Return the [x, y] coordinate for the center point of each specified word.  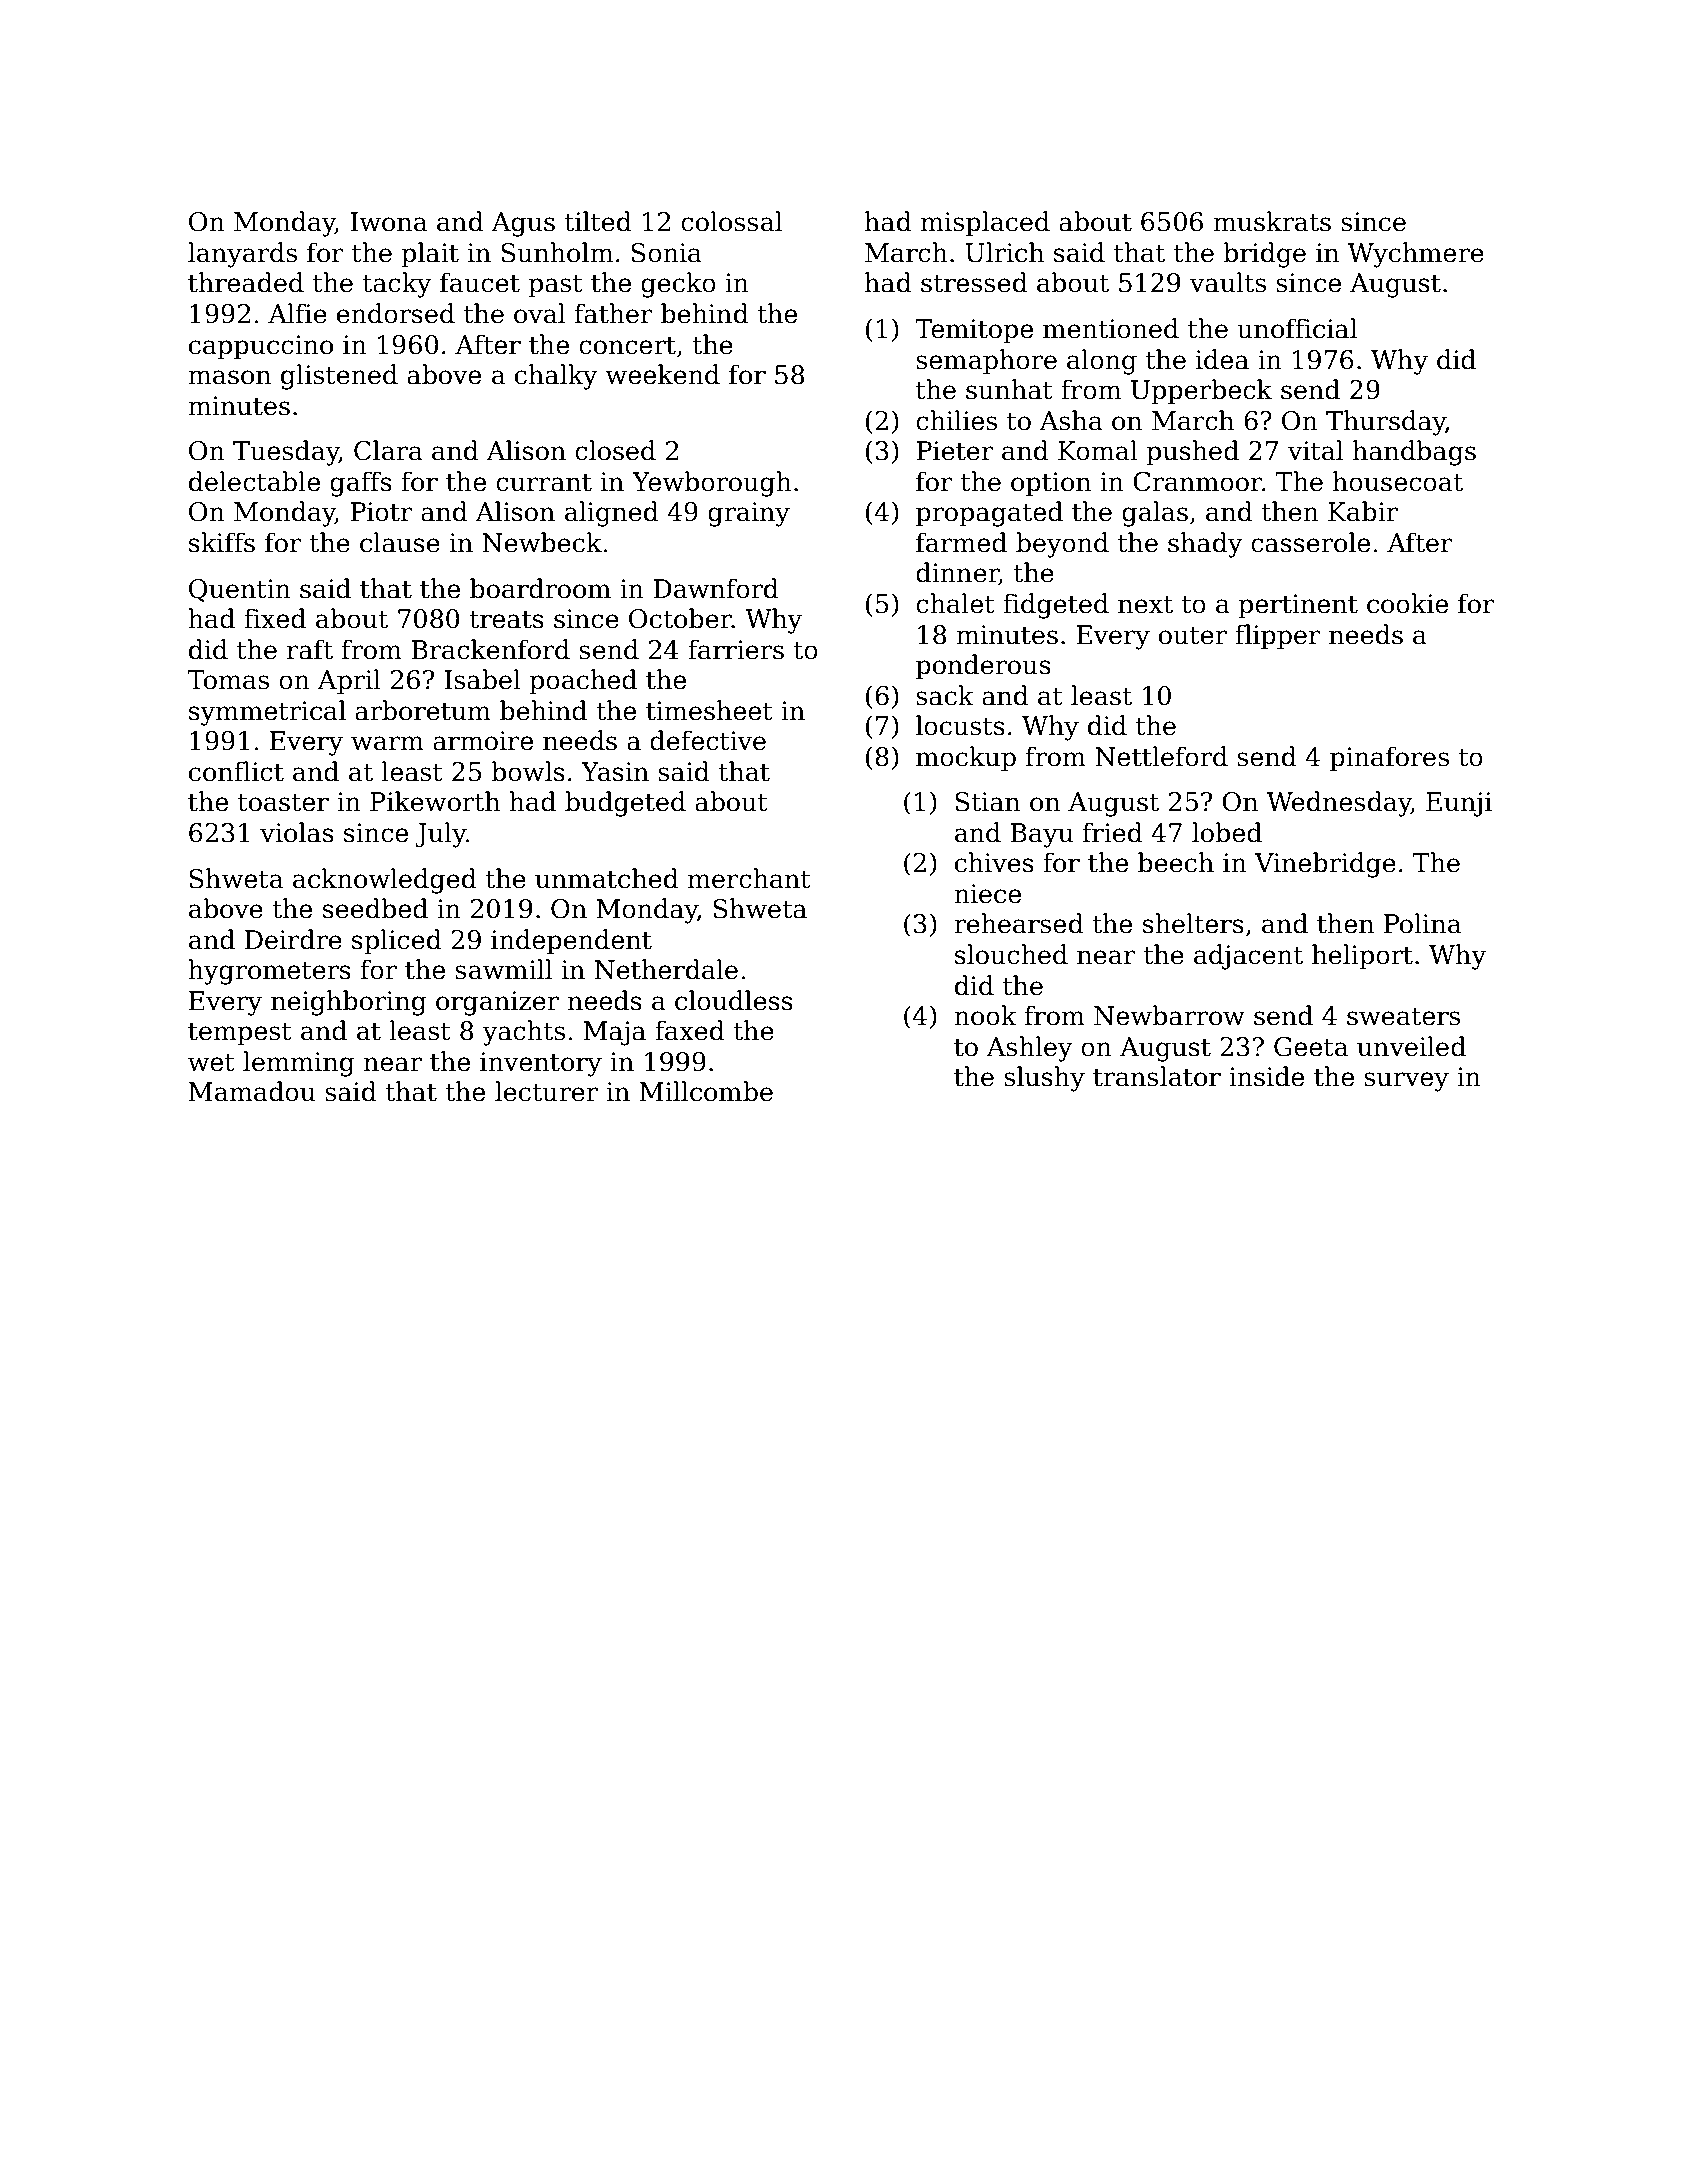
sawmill [503, 969]
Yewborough [712, 484]
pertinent [1298, 606]
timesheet [709, 710]
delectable [254, 481]
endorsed [396, 313]
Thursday [1386, 423]
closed [615, 450]
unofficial [1297, 328]
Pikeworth [435, 801]
